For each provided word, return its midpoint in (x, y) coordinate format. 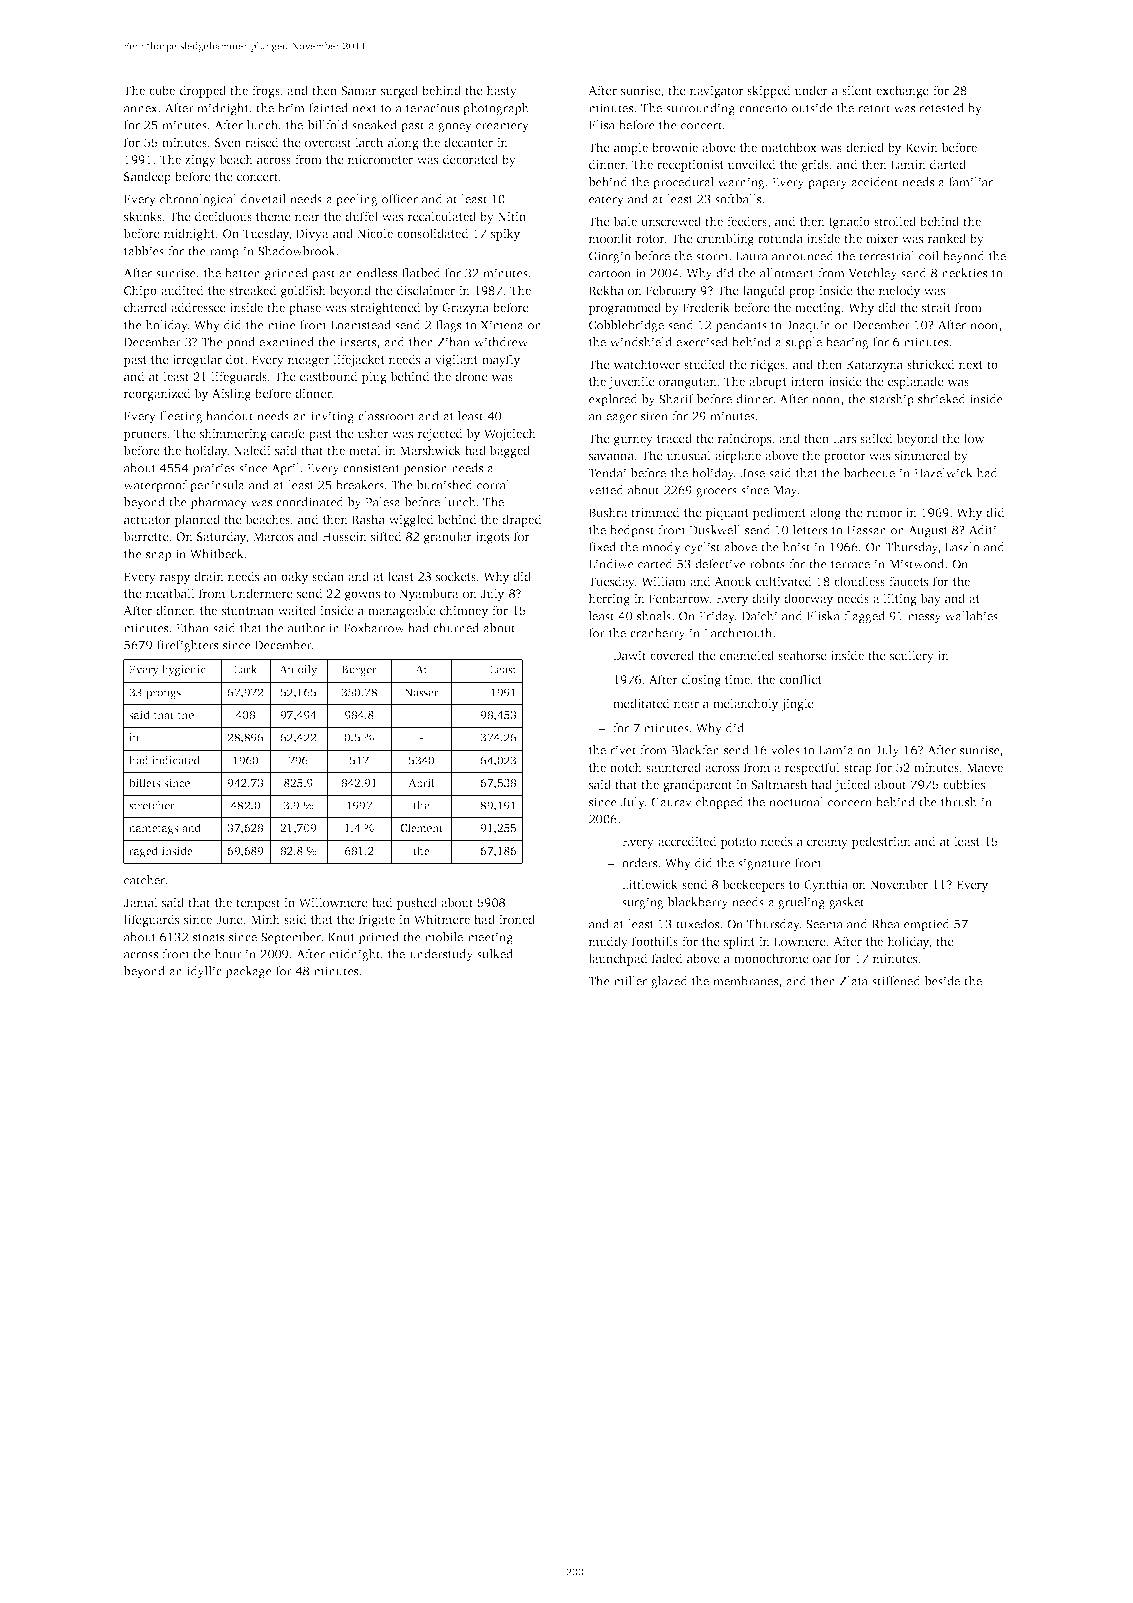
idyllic (204, 972)
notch (626, 767)
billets (145, 782)
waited (297, 610)
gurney (633, 441)
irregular (197, 360)
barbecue (869, 473)
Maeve (985, 767)
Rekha (606, 290)
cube (162, 90)
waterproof (155, 486)
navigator (717, 92)
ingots (492, 538)
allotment (787, 273)
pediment (779, 513)
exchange (902, 91)
